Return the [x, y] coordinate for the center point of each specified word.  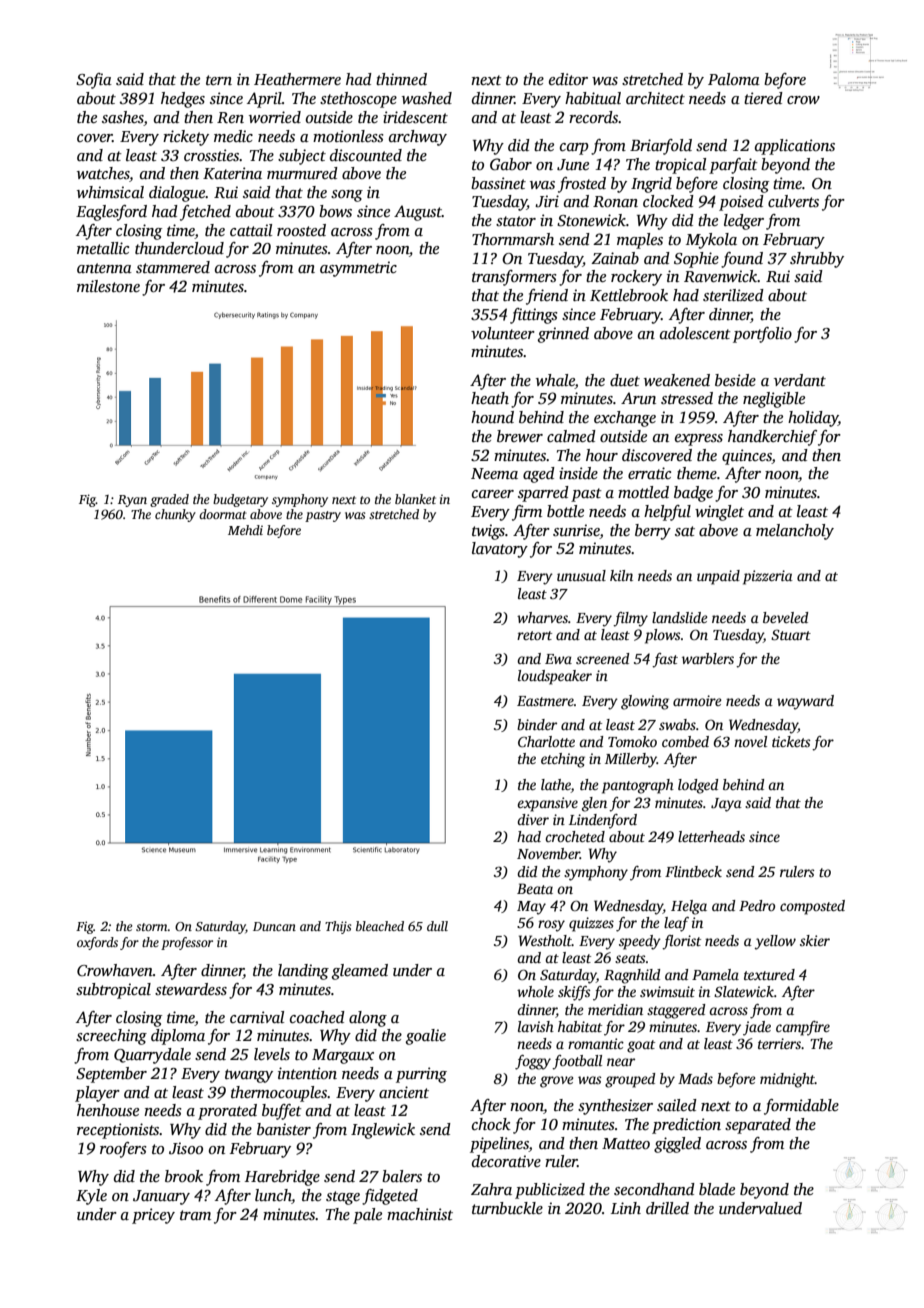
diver [533, 819]
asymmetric [358, 269]
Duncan [274, 926]
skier [815, 940]
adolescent [695, 333]
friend [547, 297]
